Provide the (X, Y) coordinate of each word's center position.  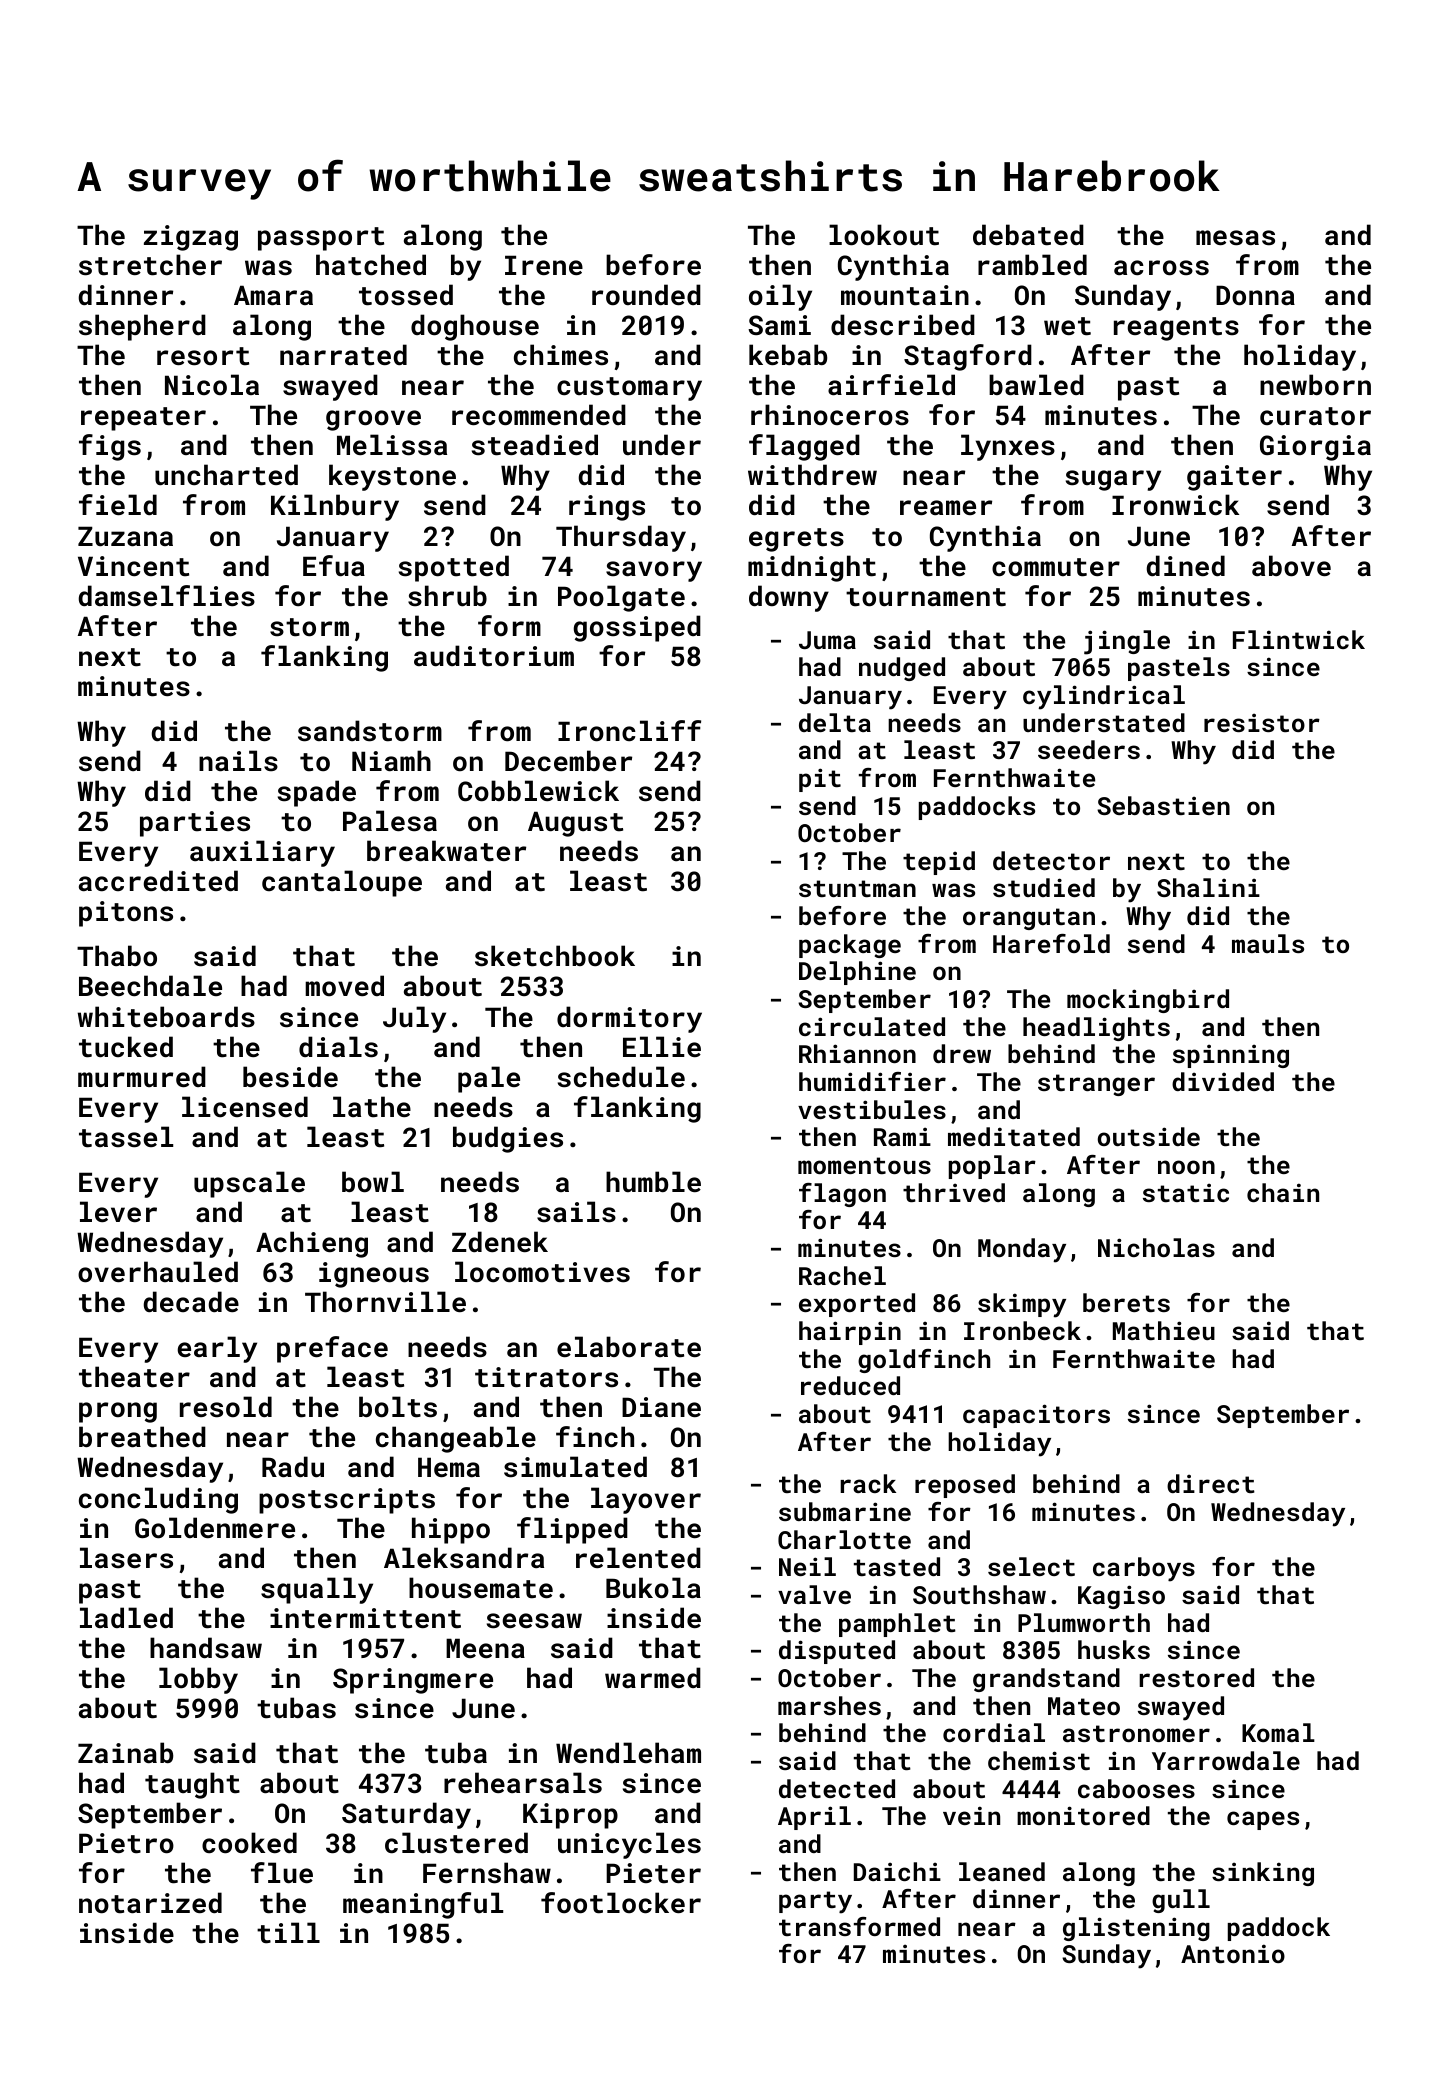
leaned (1002, 1871)
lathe (372, 1107)
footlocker (621, 1903)
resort (203, 356)
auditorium (494, 656)
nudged (902, 669)
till (288, 1933)
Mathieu (1164, 1330)
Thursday (621, 538)
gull (1181, 1901)
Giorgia (1315, 448)
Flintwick (1299, 639)
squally (317, 1590)
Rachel (842, 1275)
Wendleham (628, 1752)
